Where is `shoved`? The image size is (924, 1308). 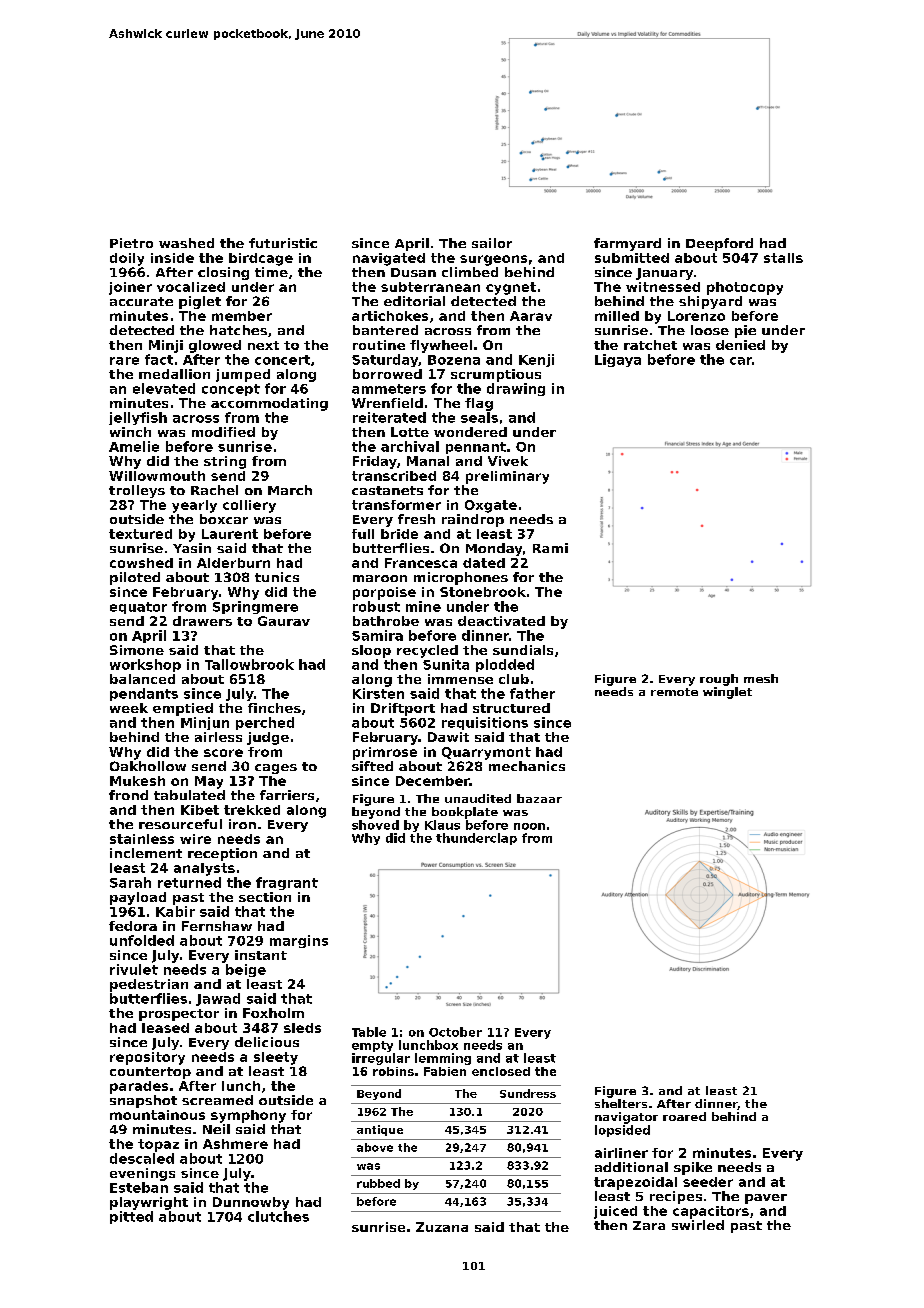 shoved is located at coordinates (375, 825).
